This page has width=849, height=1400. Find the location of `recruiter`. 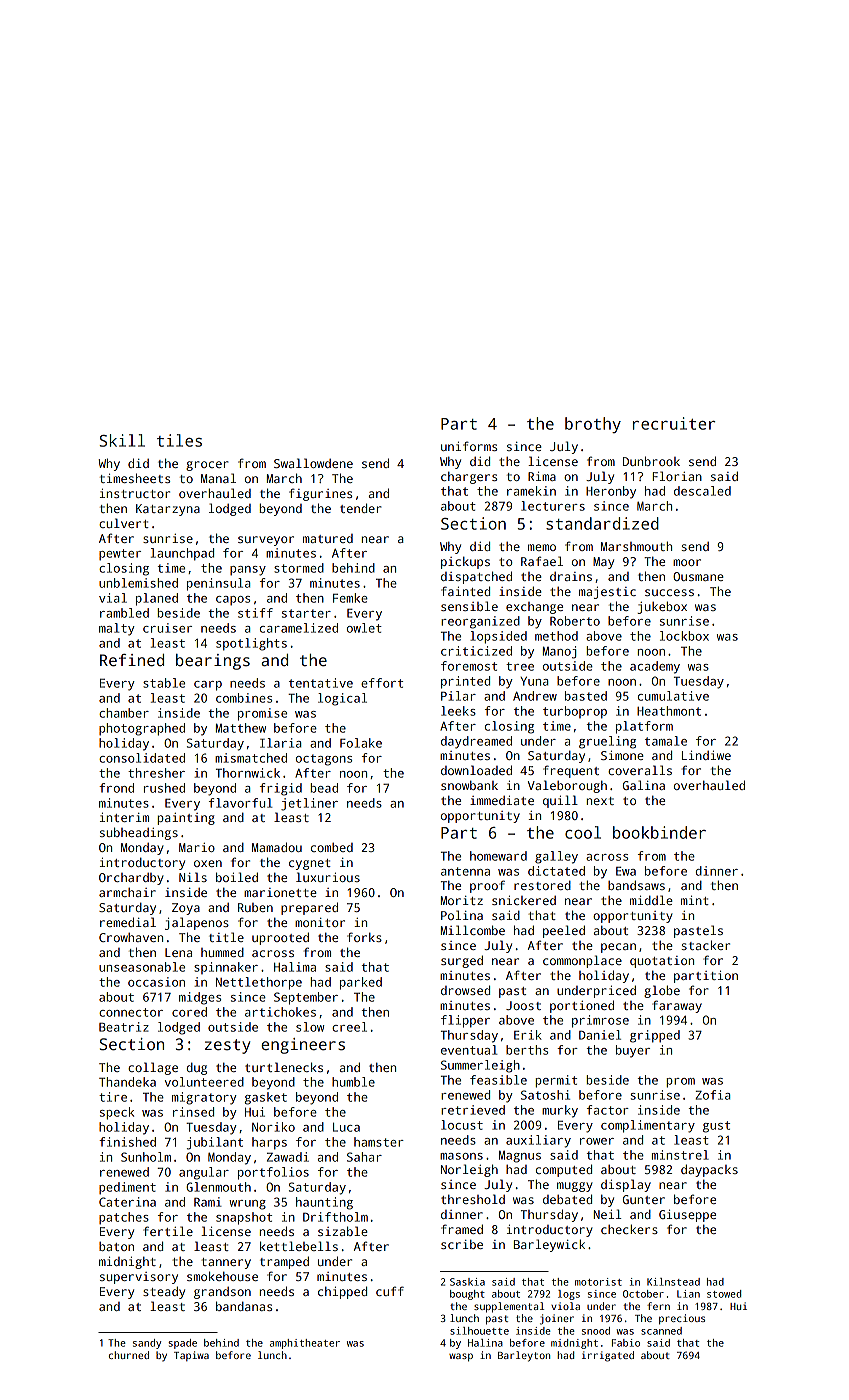

recruiter is located at coordinates (674, 423).
